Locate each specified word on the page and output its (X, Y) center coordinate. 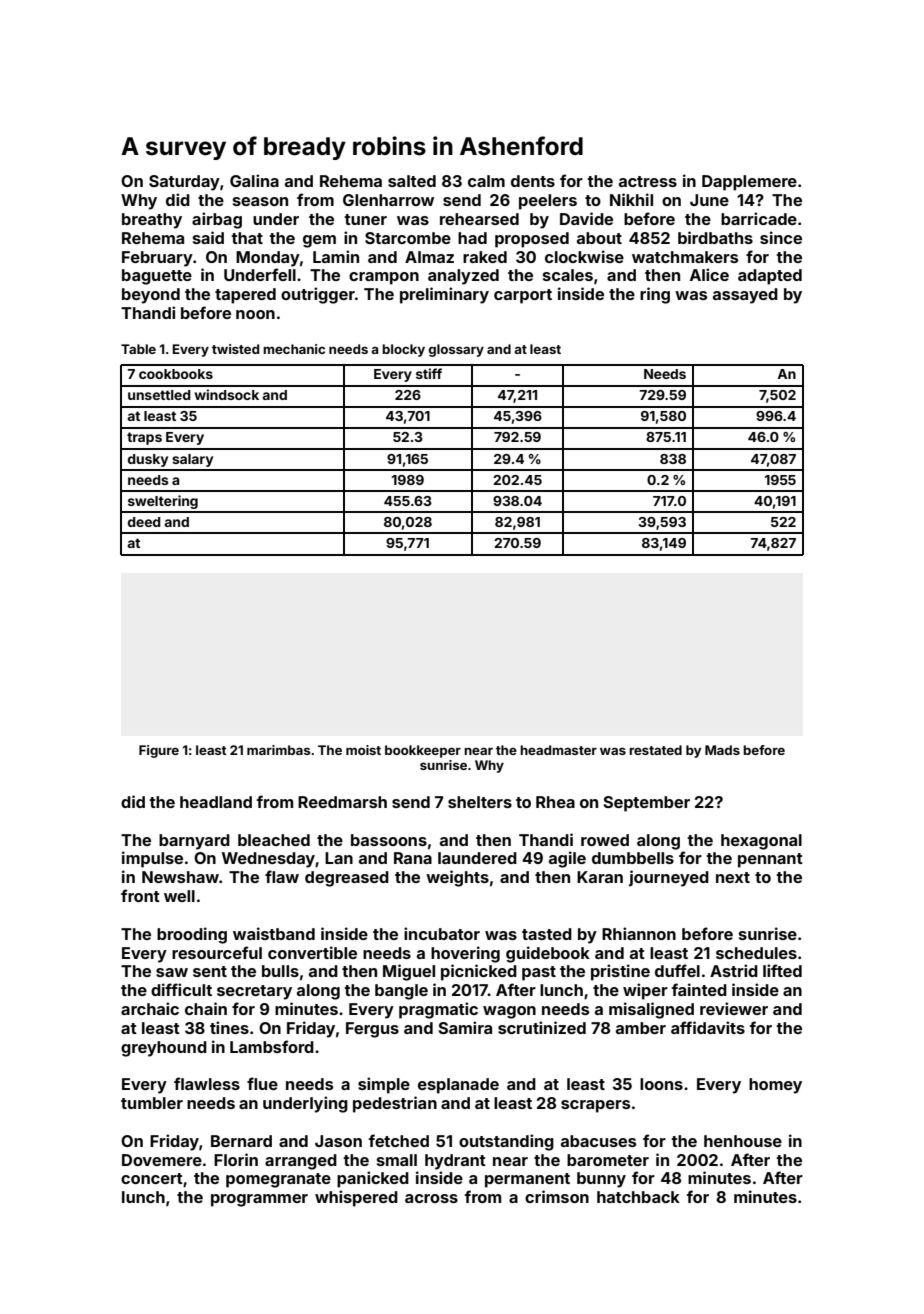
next (733, 877)
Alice (709, 274)
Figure (159, 751)
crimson (557, 1196)
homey (775, 1086)
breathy (152, 221)
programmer (259, 1200)
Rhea (555, 802)
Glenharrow (388, 200)
